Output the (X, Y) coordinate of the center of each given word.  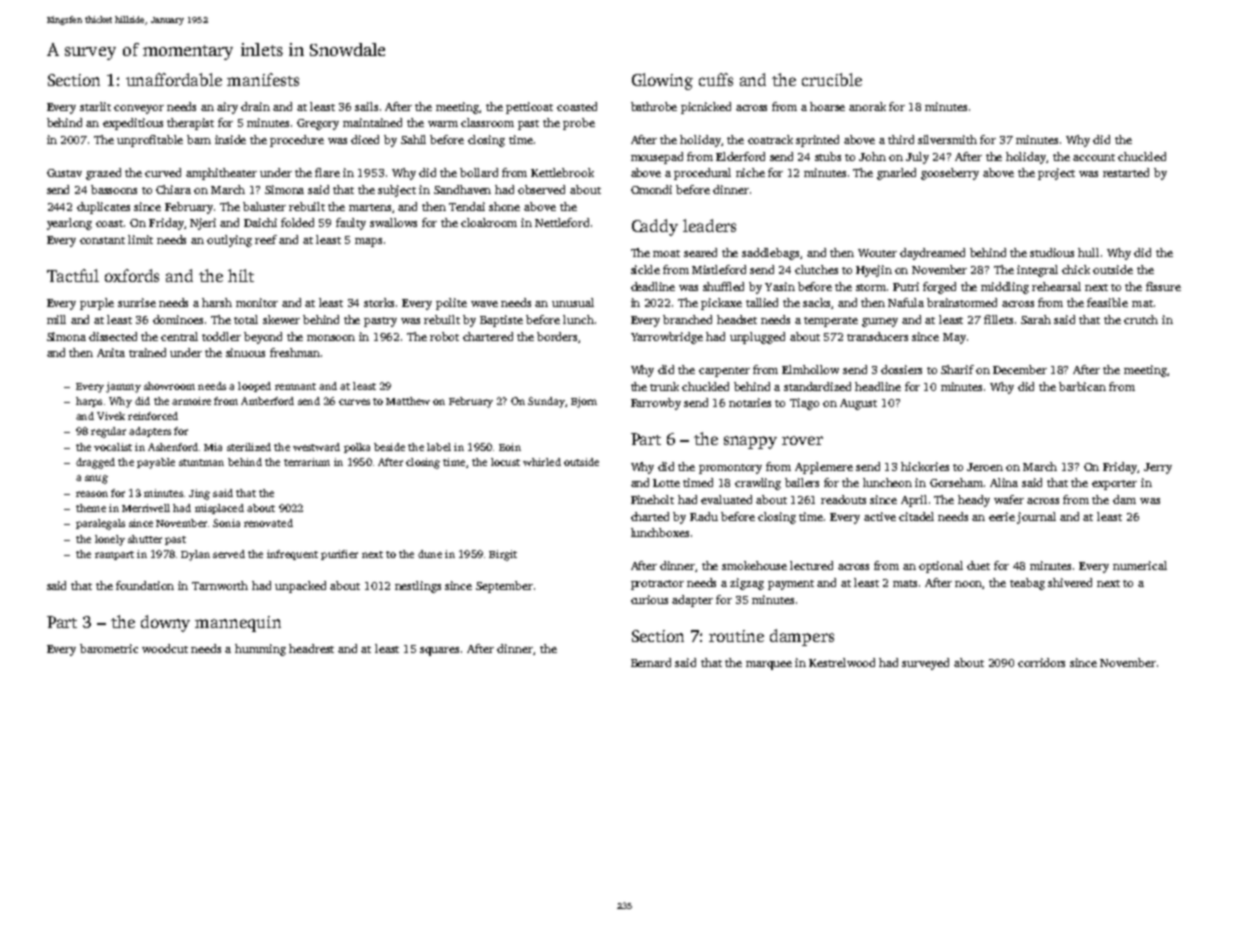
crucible (832, 79)
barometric (109, 648)
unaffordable (174, 79)
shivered (1070, 582)
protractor (657, 585)
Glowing (662, 81)
